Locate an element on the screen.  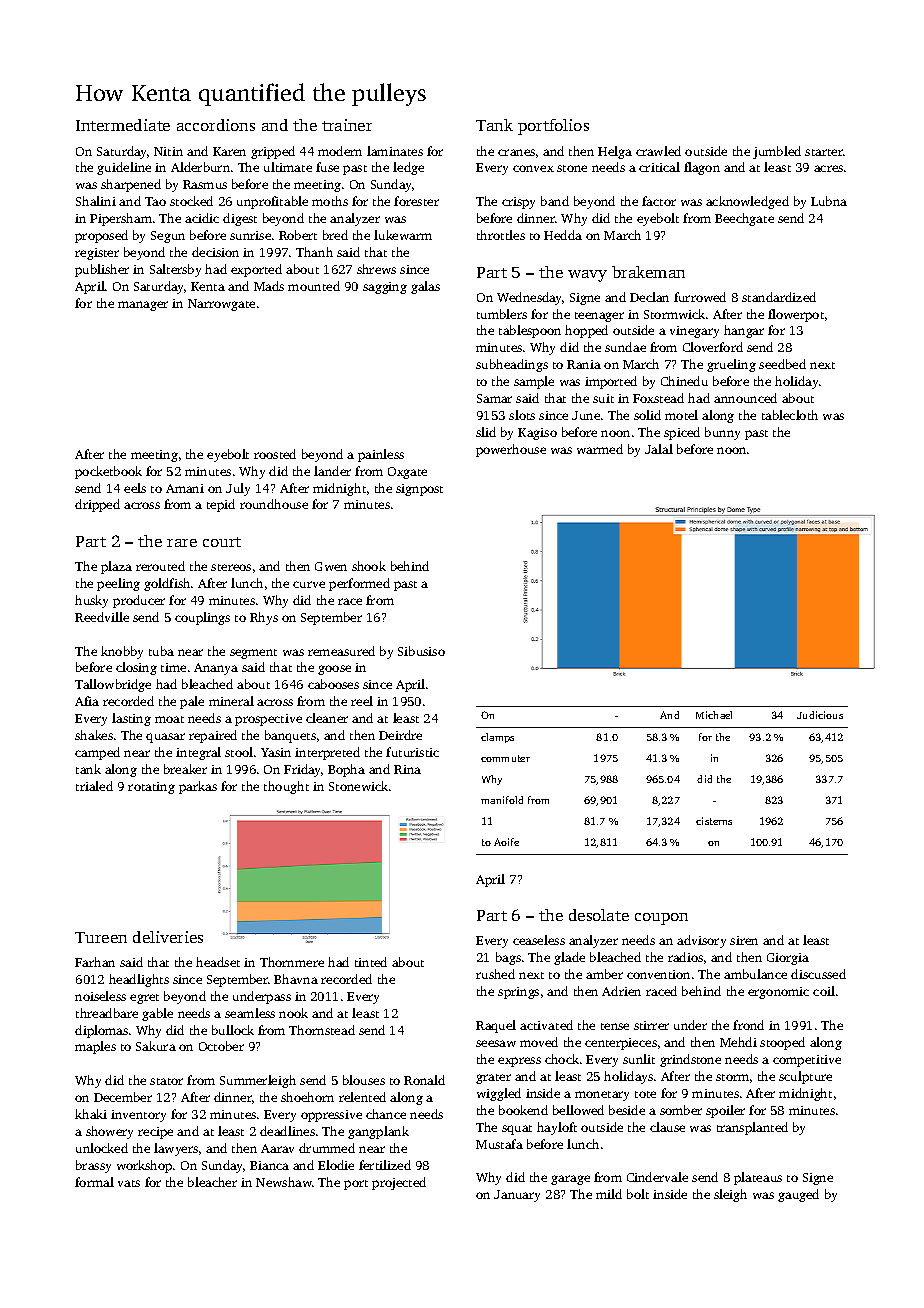
Ronald is located at coordinates (424, 1080).
